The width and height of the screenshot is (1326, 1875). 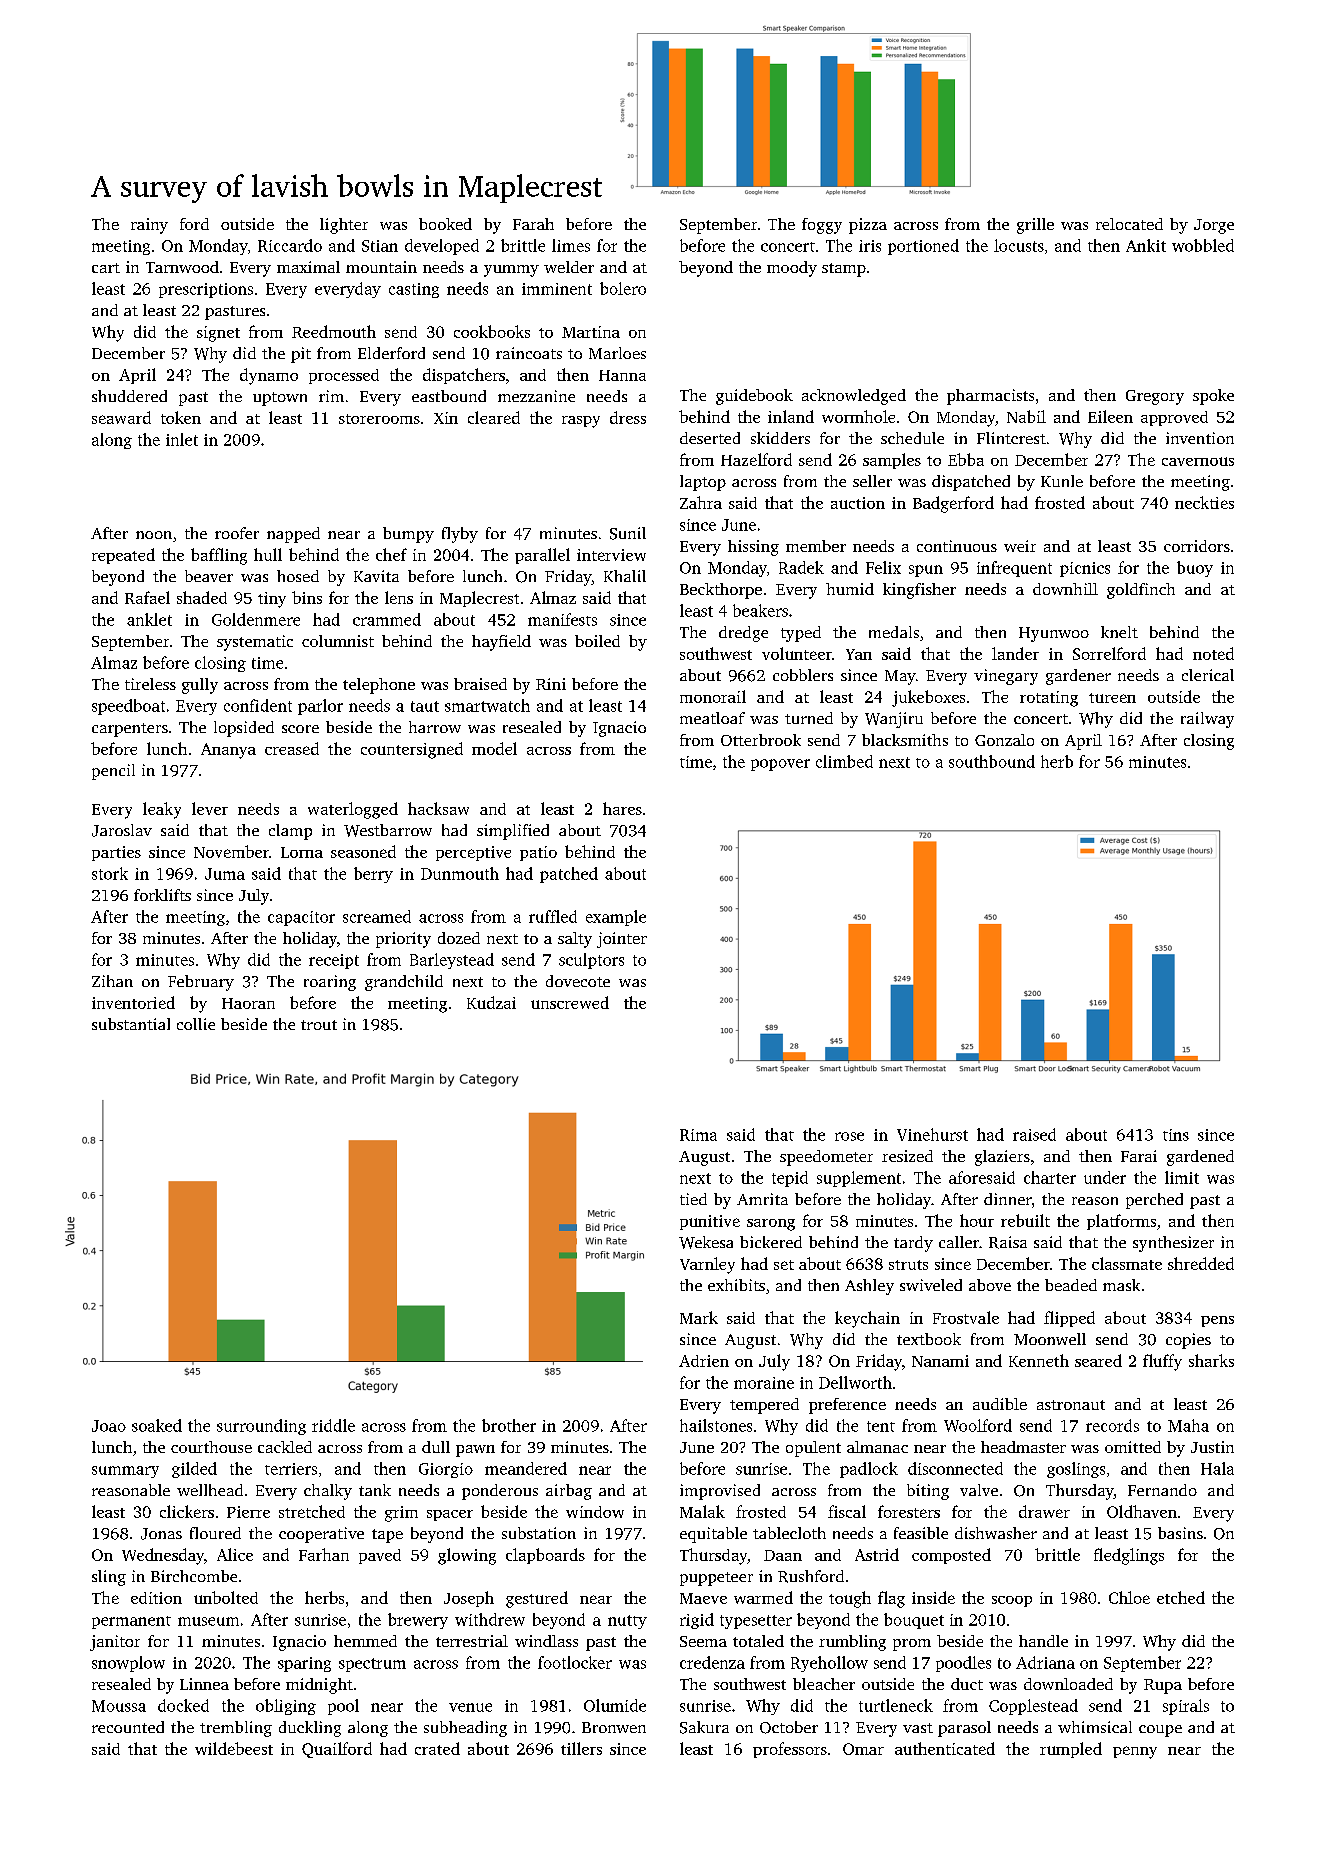 What do you see at coordinates (1176, 1135) in the screenshot?
I see `tins` at bounding box center [1176, 1135].
